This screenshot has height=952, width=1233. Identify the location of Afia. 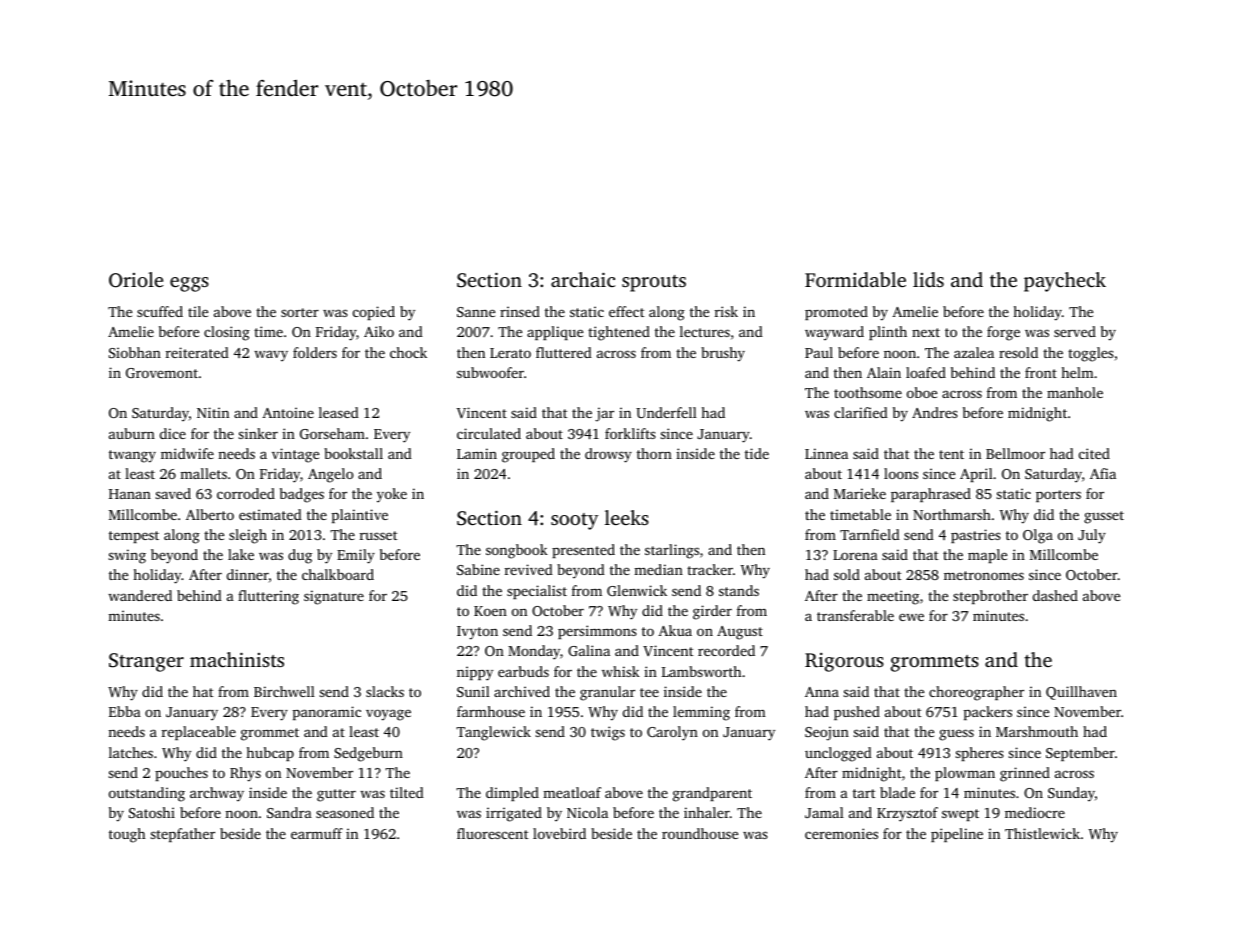
(1103, 473).
